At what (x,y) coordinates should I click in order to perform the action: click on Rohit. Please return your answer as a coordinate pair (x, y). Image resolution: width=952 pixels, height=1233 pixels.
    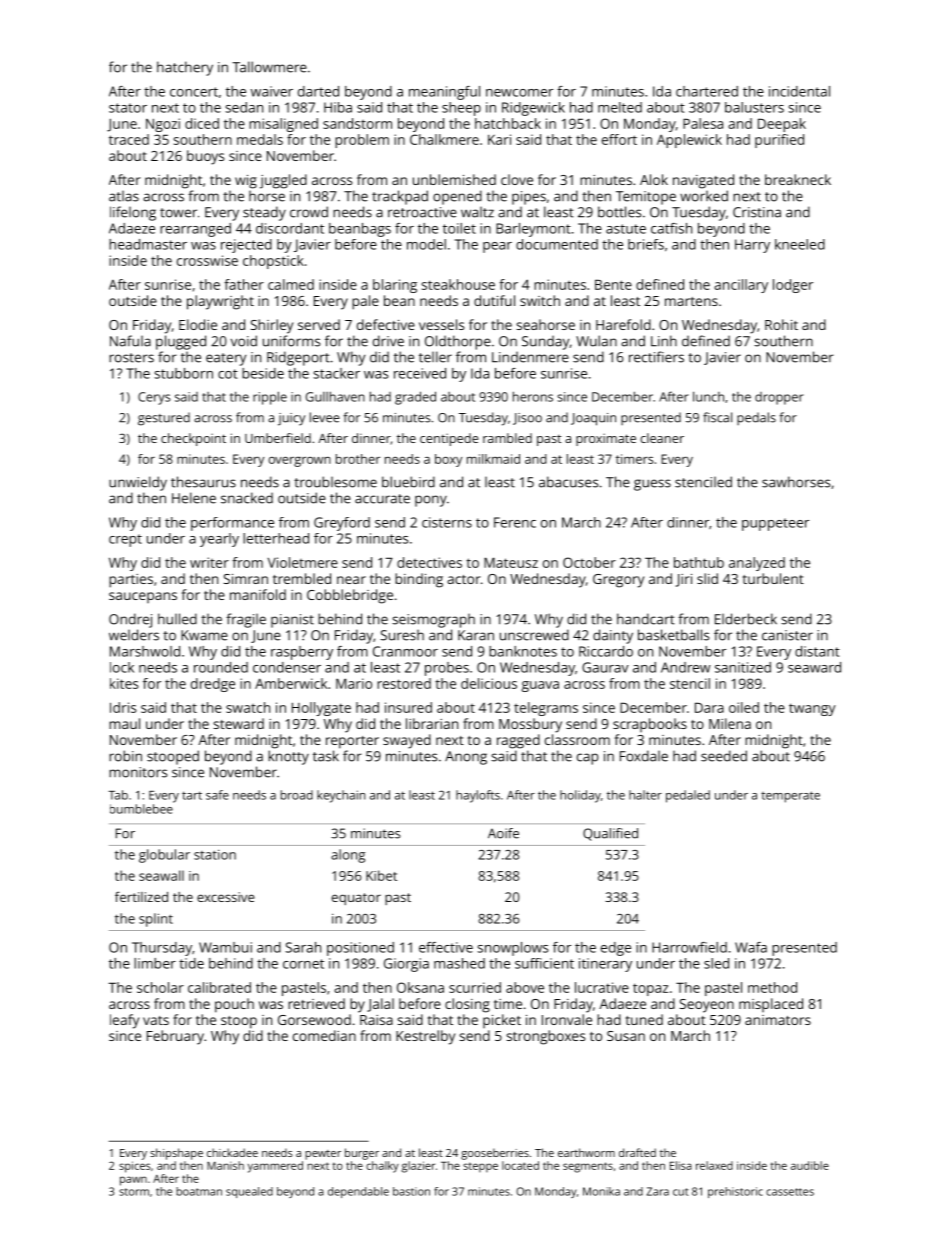
    Looking at the image, I should click on (781, 324).
